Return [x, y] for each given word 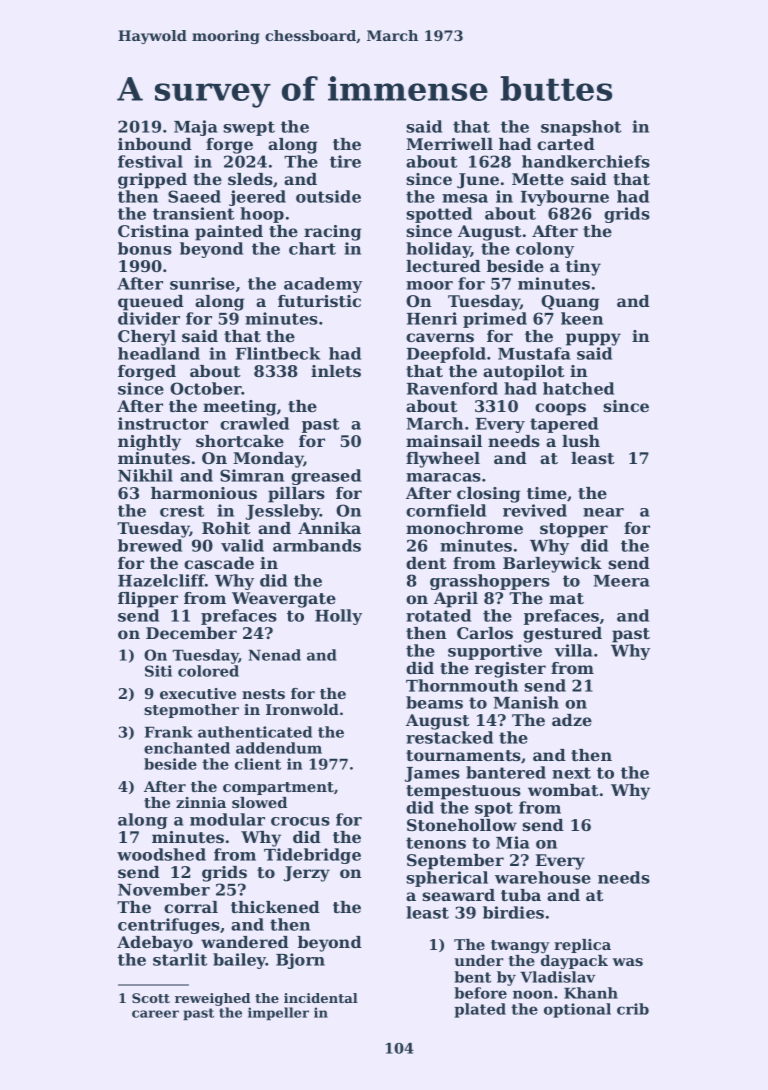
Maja [196, 128]
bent [472, 977]
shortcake [240, 441]
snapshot [581, 128]
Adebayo [155, 944]
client [258, 764]
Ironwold [302, 709]
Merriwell [449, 144]
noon [533, 994]
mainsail [444, 441]
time [547, 493]
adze [572, 720]
